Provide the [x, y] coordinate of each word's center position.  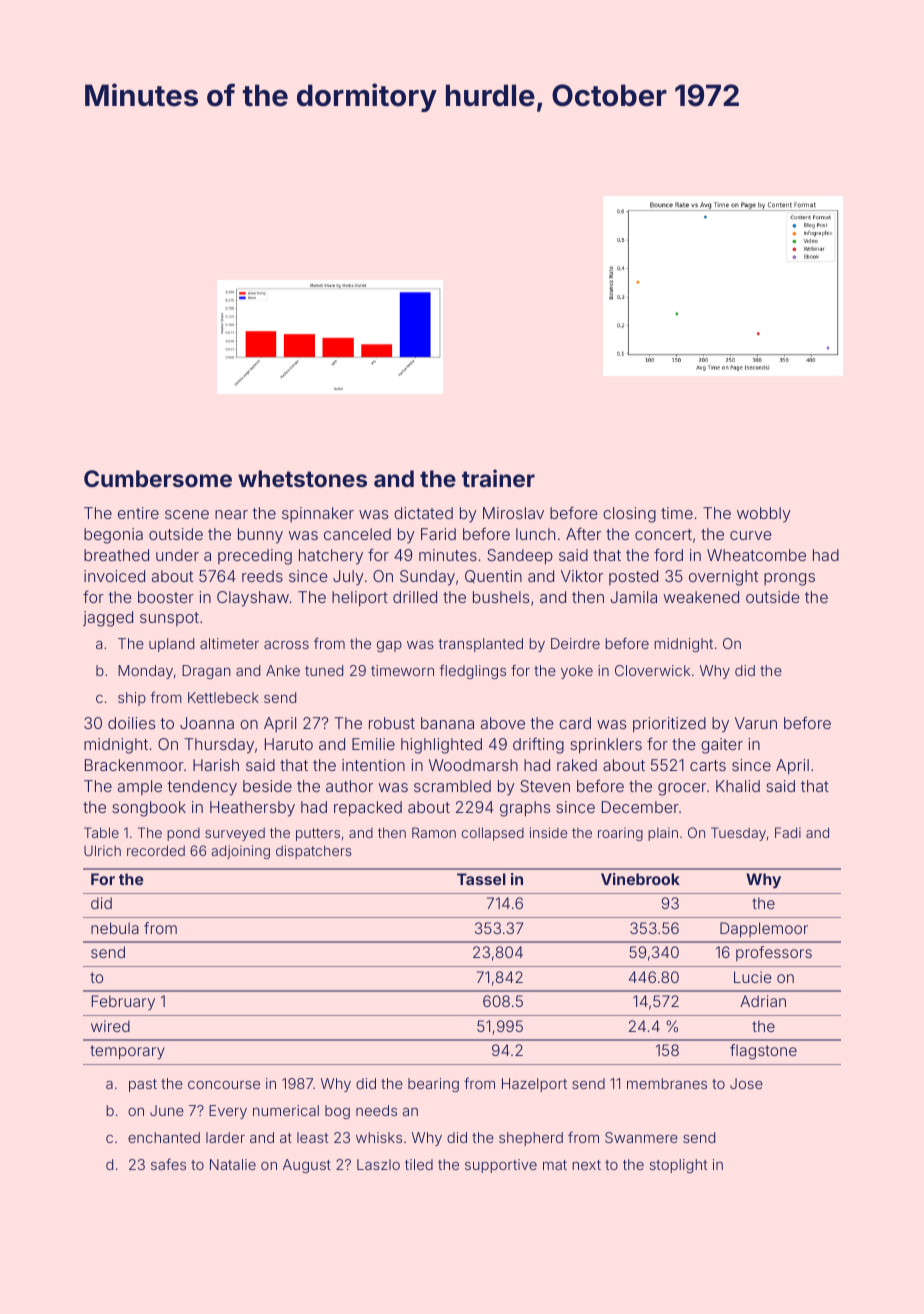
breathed [116, 555]
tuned [324, 670]
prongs [789, 579]
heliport [360, 599]
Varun [756, 723]
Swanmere [641, 1137]
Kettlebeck [223, 697]
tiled [419, 1164]
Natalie [233, 1164]
